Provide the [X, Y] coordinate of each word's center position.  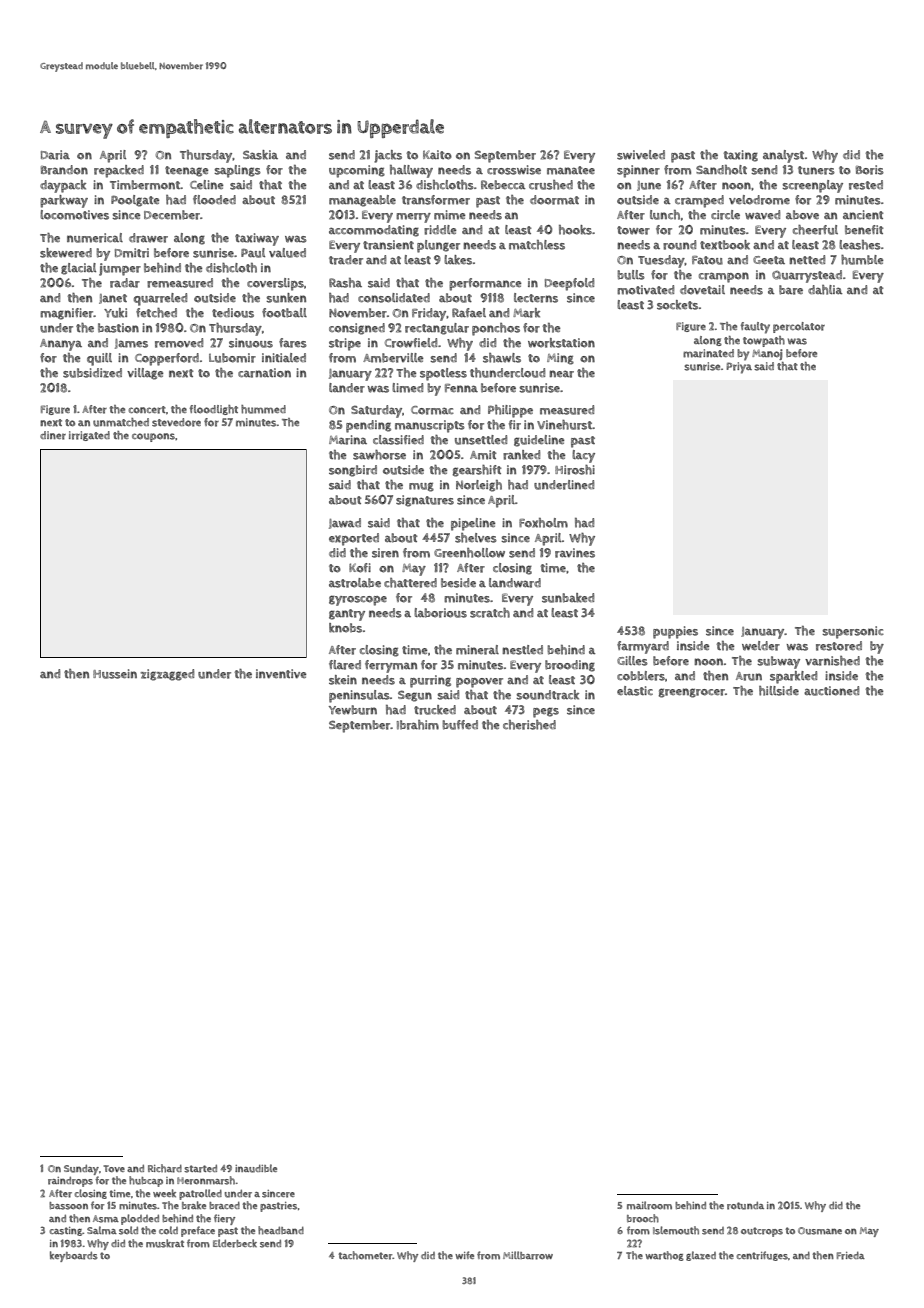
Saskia [260, 155]
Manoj [767, 354]
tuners [816, 170]
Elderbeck [235, 1243]
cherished [529, 725]
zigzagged [167, 675]
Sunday [81, 1170]
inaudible [256, 1168]
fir [515, 425]
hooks [575, 230]
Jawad [345, 523]
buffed [460, 725]
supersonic [853, 632]
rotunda [745, 1206]
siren [385, 553]
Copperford [167, 359]
